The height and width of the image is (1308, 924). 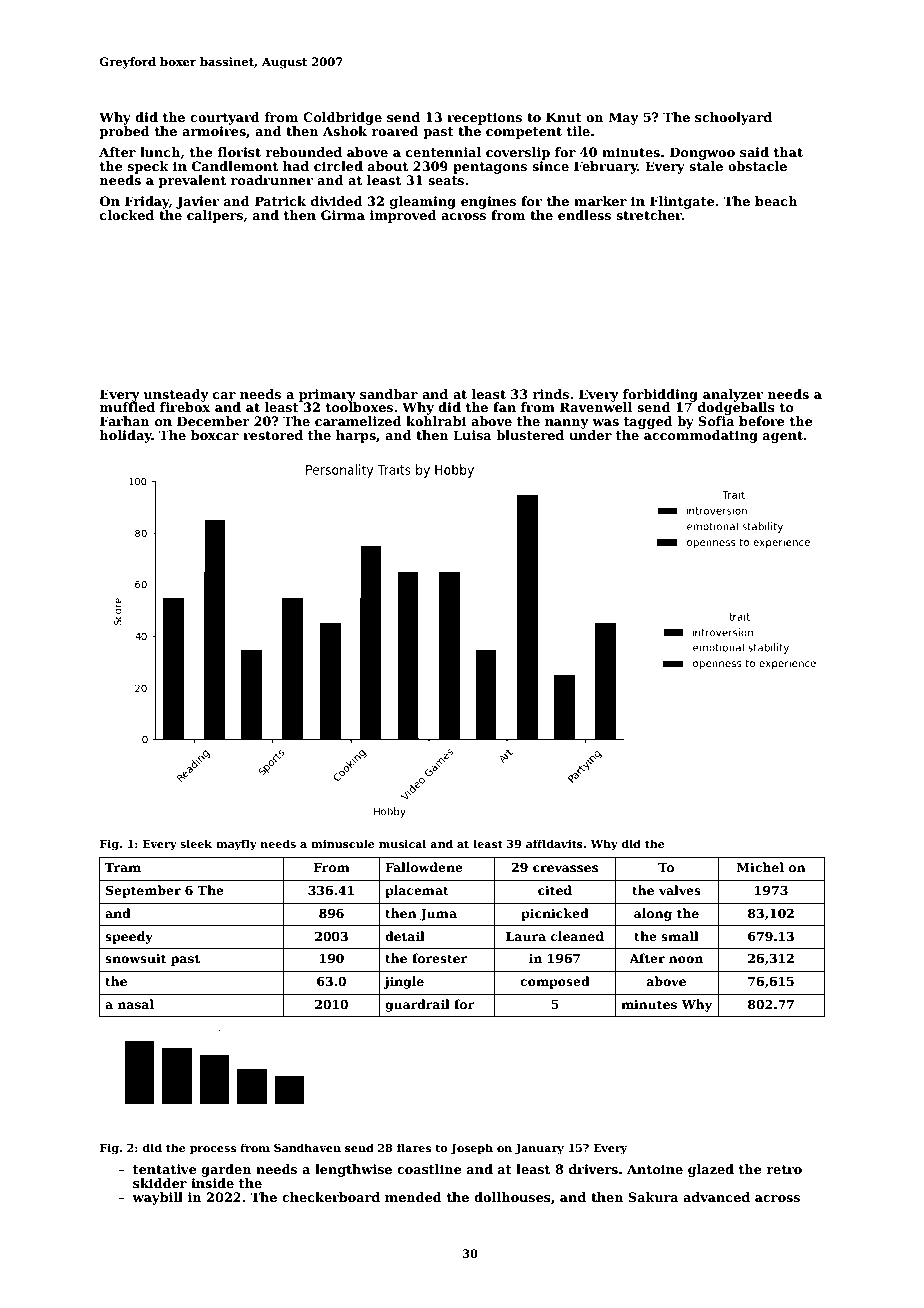 What do you see at coordinates (490, 168) in the image?
I see `pentagons` at bounding box center [490, 168].
